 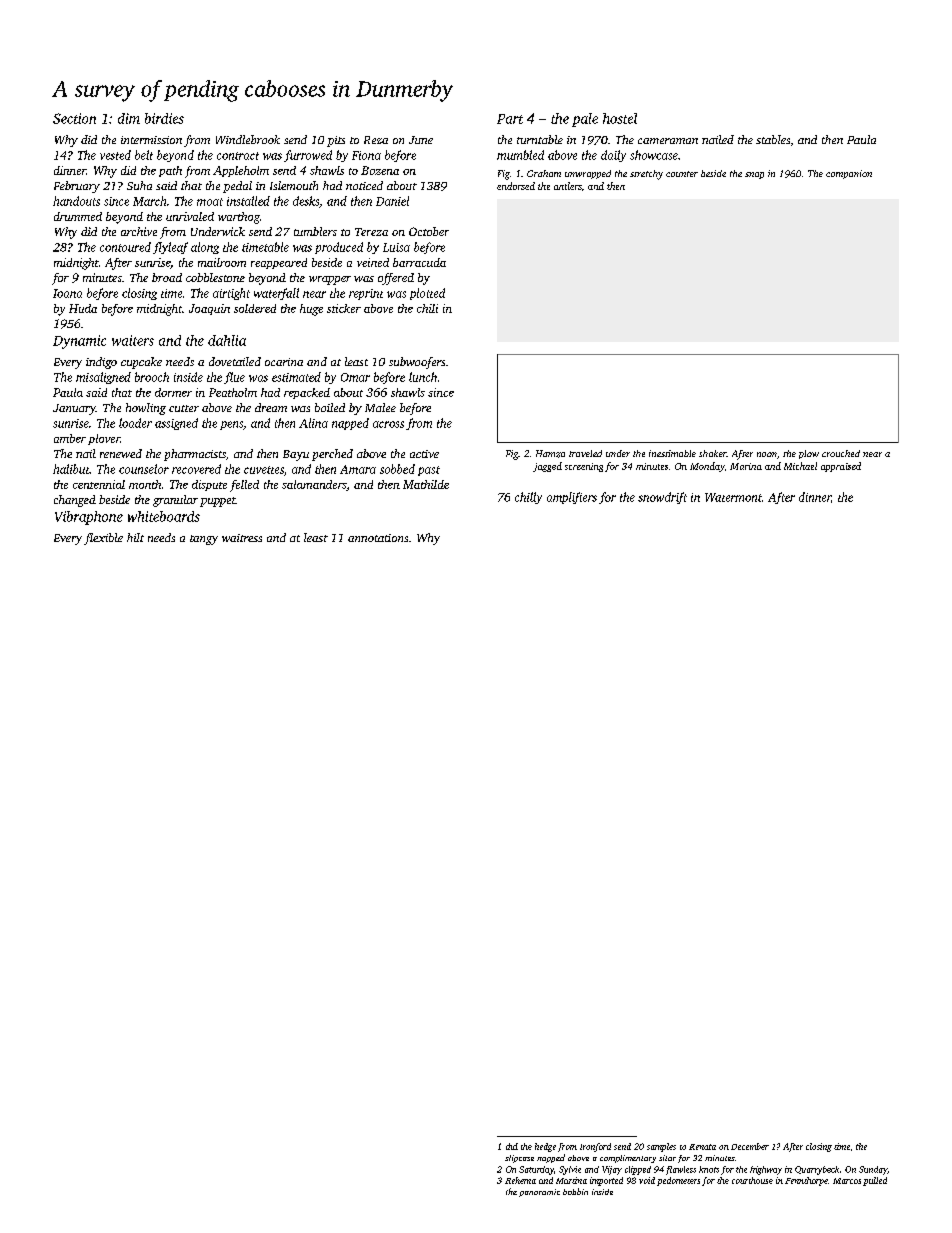 I want to click on December, so click(x=750, y=1146).
